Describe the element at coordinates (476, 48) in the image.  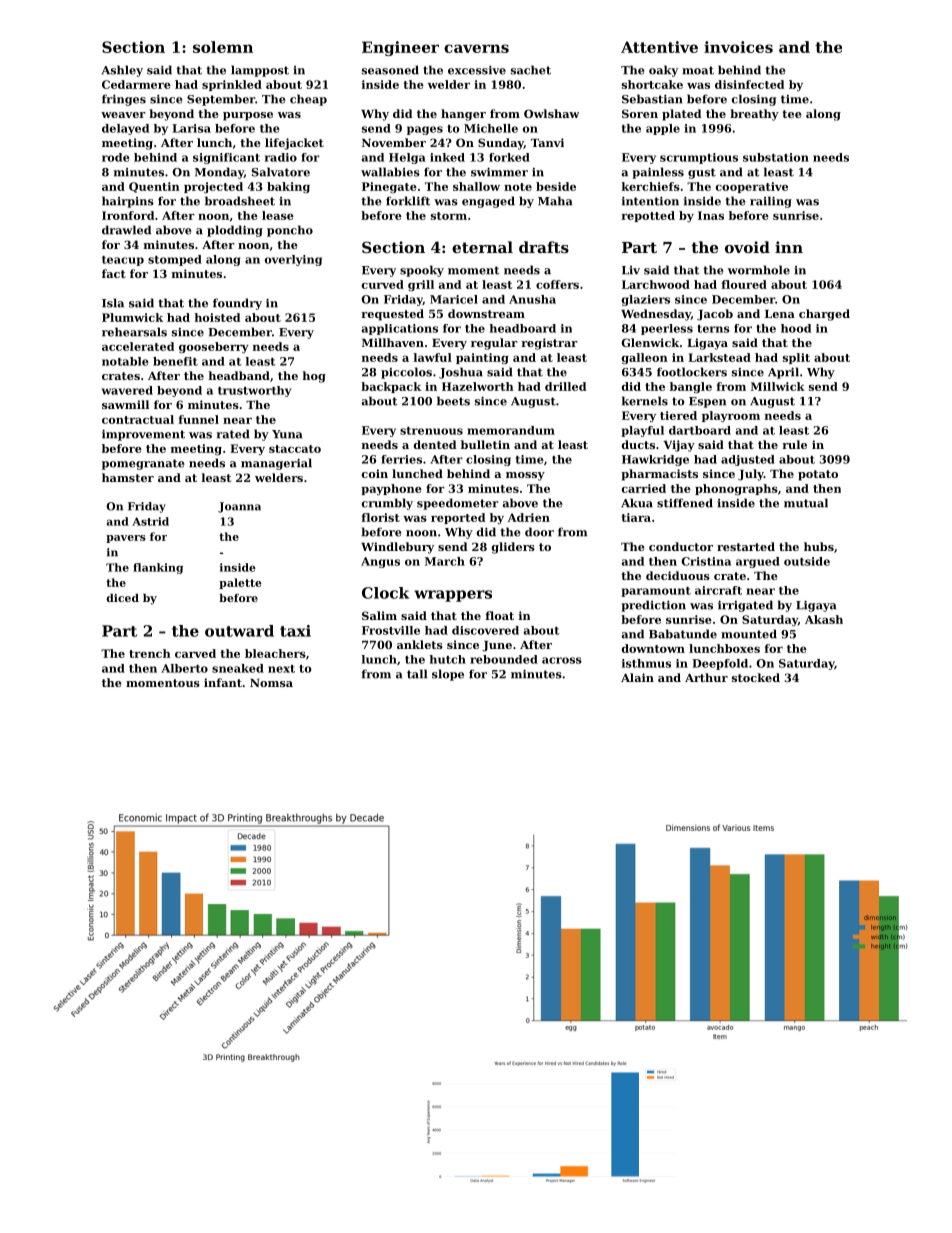
I see `caverns` at that location.
